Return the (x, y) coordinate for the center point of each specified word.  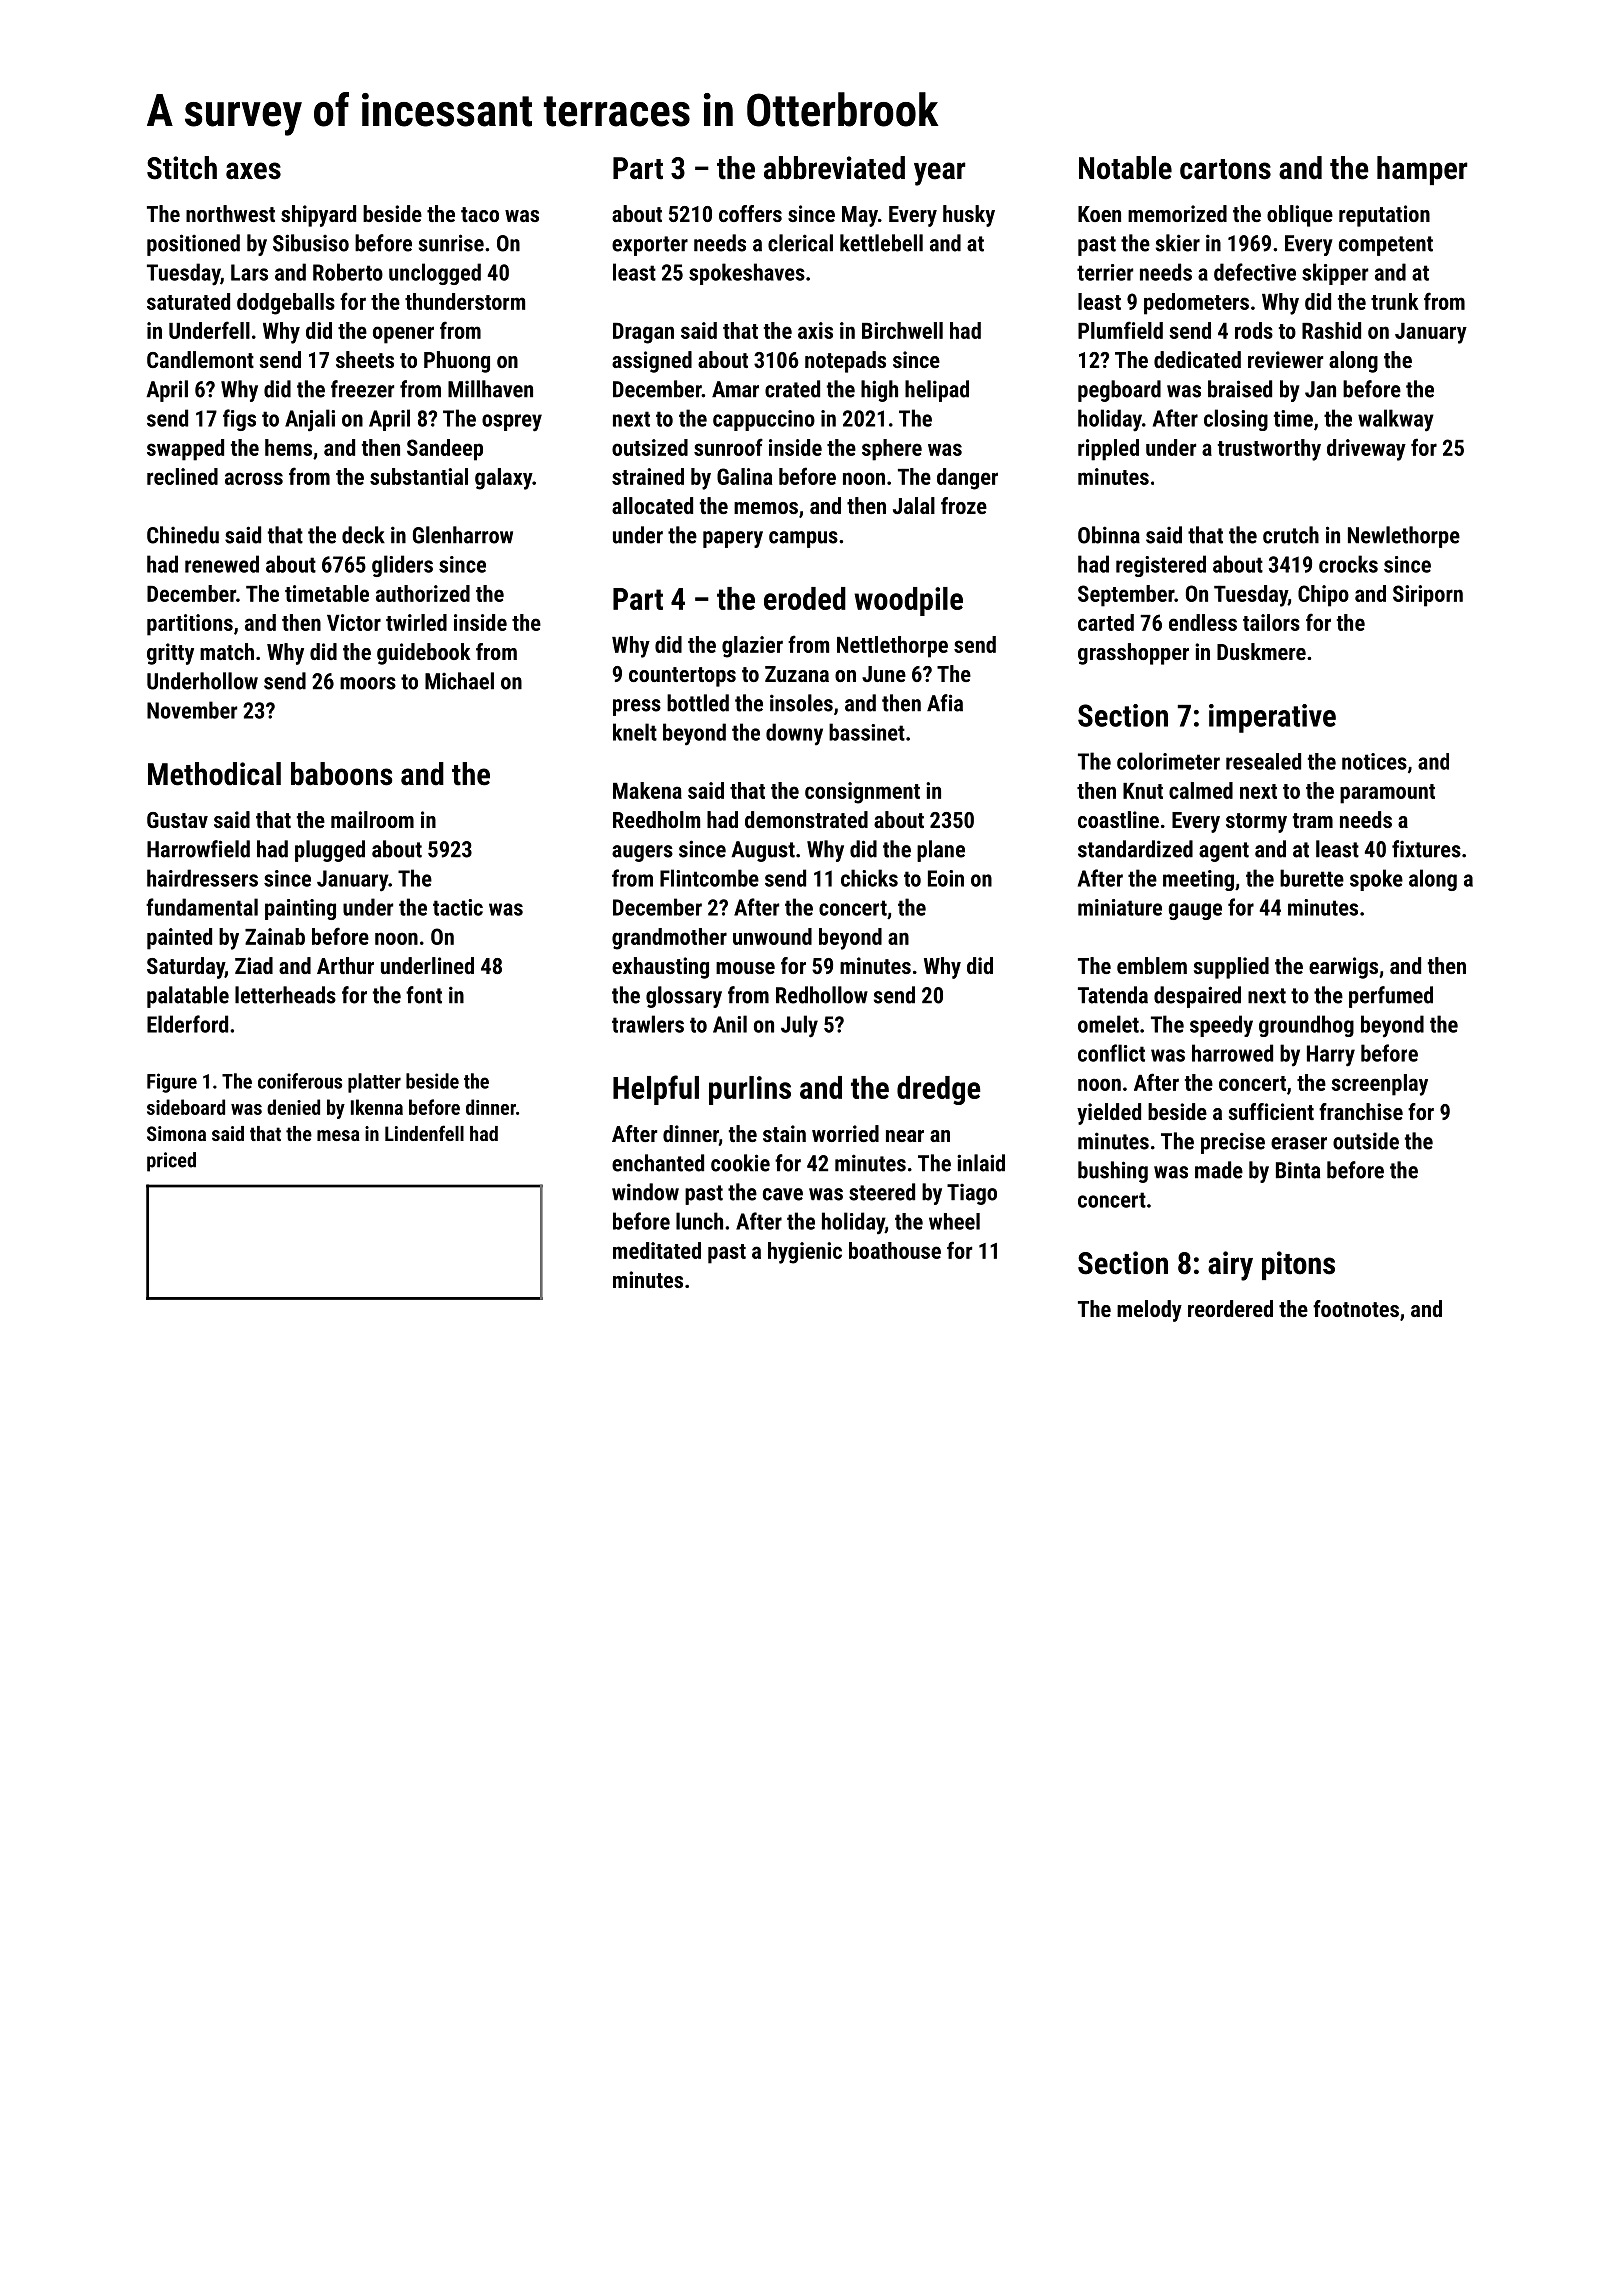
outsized (650, 447)
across (254, 478)
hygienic (805, 1253)
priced (171, 1162)
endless (1203, 622)
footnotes (1356, 1308)
